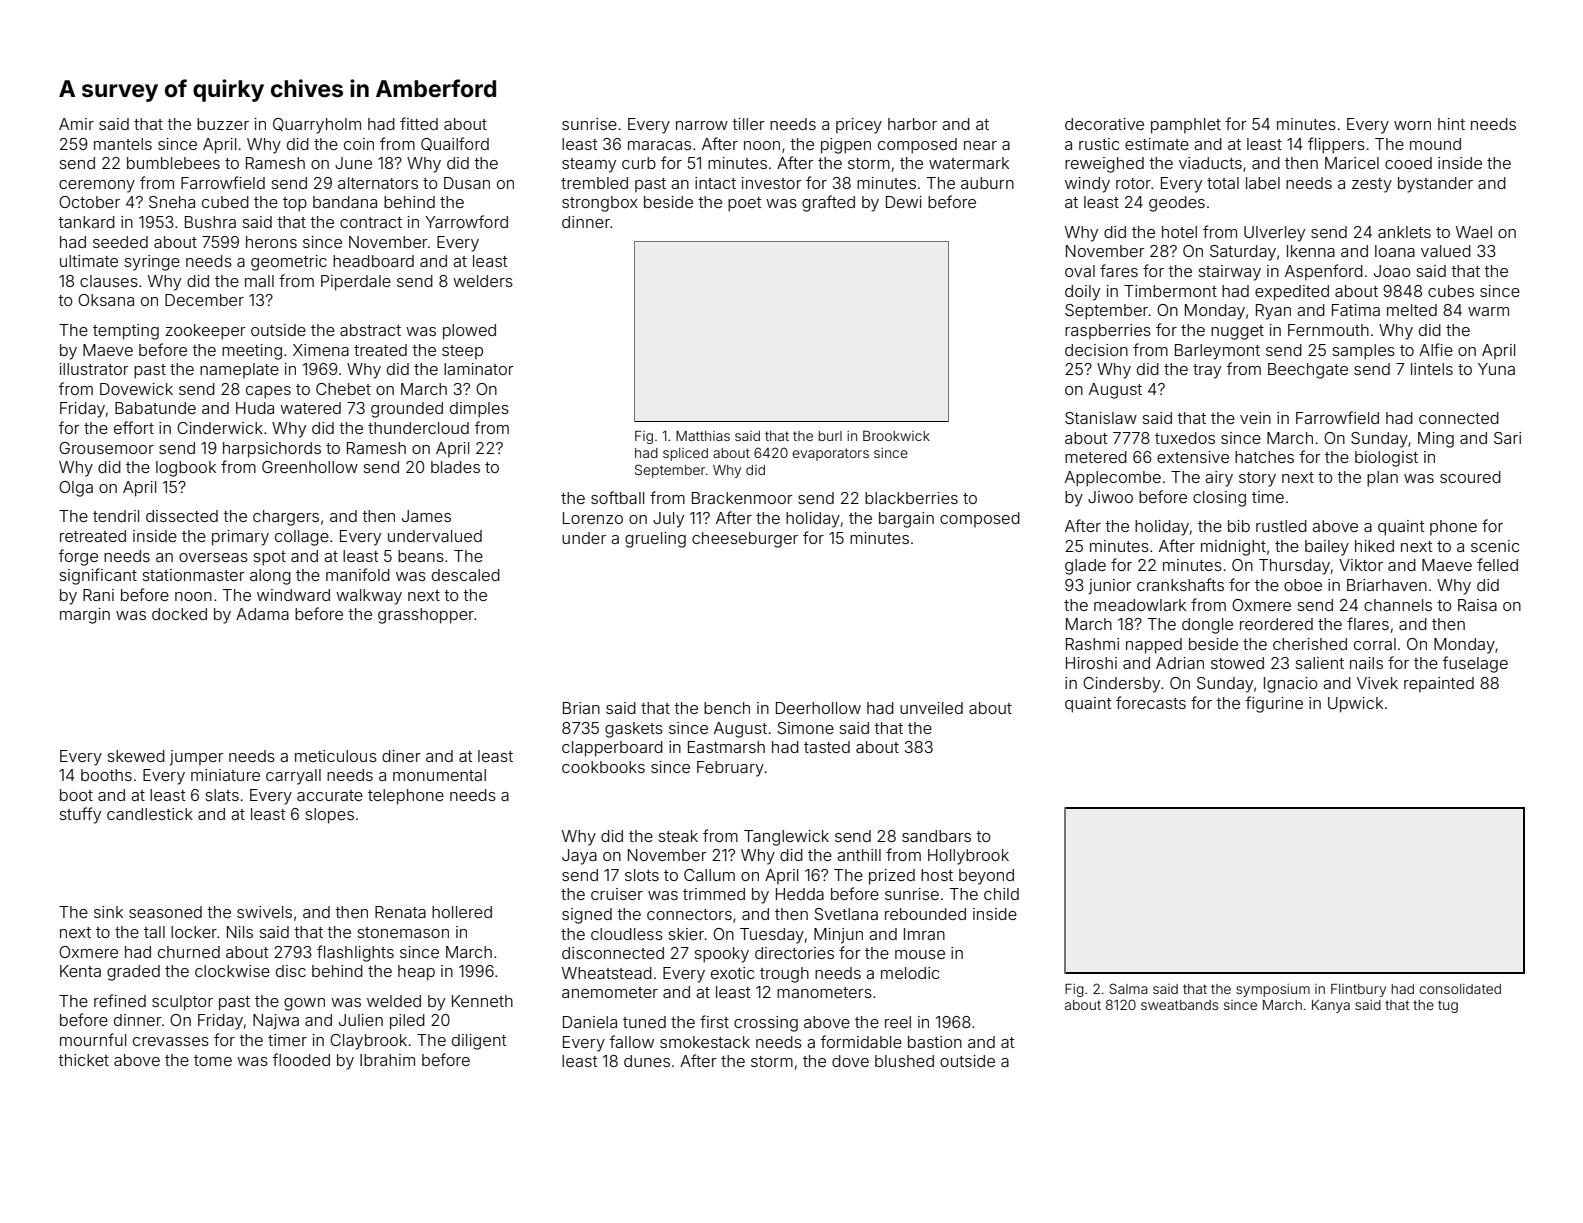 This image has height=1223, width=1583. Describe the element at coordinates (94, 369) in the image. I see `illustrator` at that location.
